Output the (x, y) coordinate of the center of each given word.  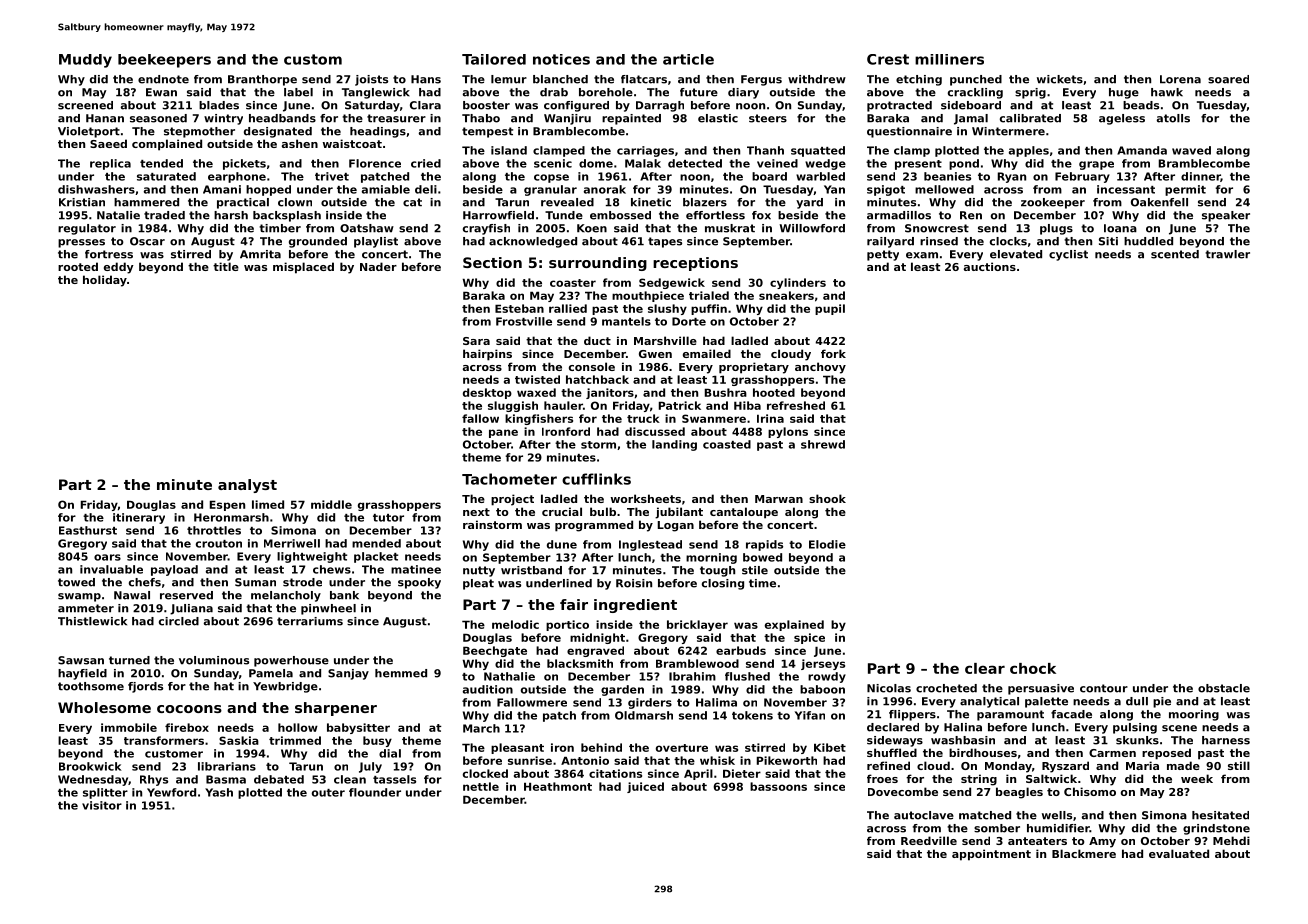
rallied (568, 308)
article (688, 59)
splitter (105, 793)
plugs (1056, 229)
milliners (949, 59)
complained (167, 145)
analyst (247, 486)
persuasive (1041, 689)
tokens (752, 715)
